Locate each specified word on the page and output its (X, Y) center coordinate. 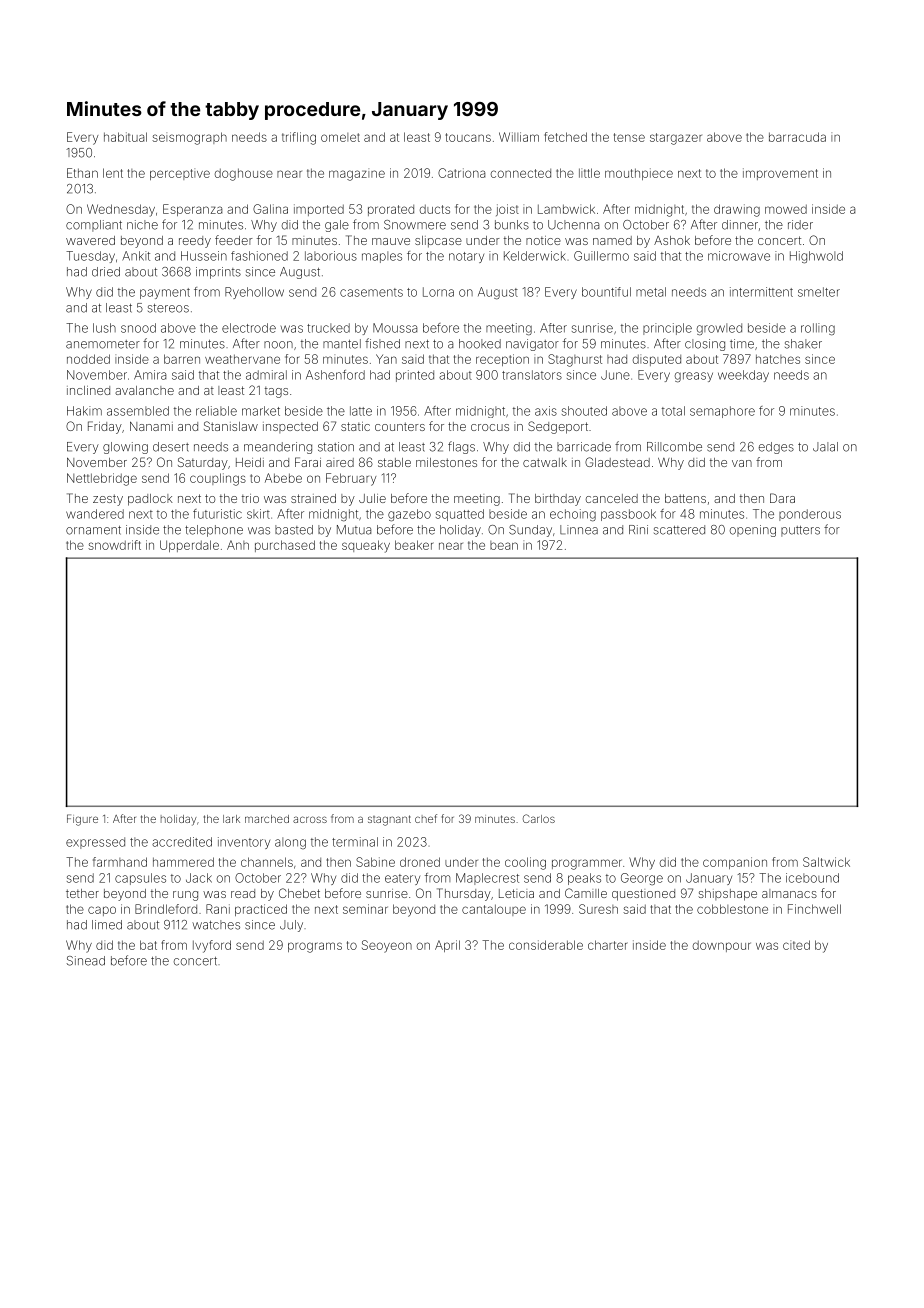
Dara (782, 498)
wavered (90, 240)
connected (521, 173)
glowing (125, 448)
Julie (372, 498)
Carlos (539, 818)
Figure (82, 820)
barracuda (797, 137)
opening (753, 531)
